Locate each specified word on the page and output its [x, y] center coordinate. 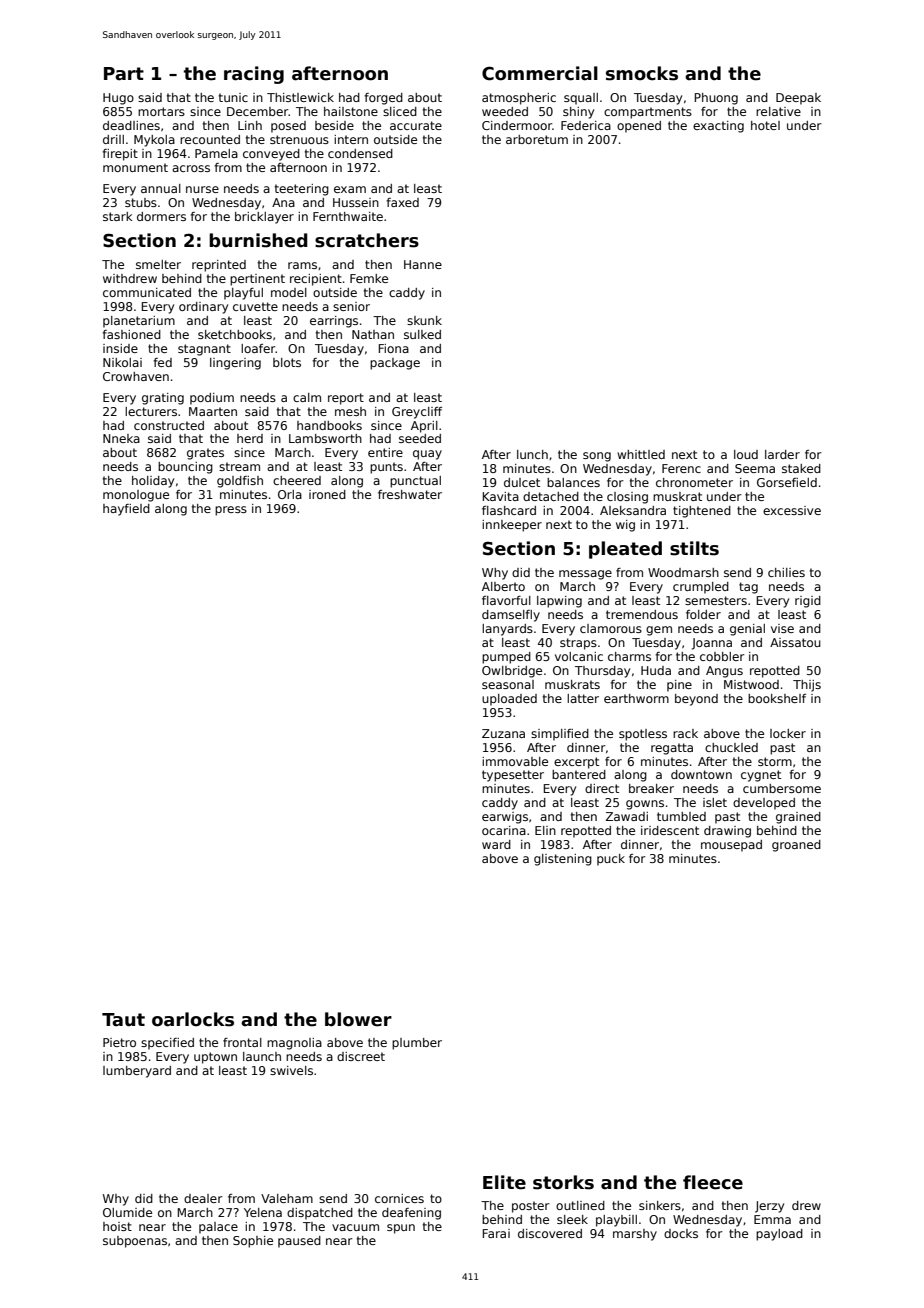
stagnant [204, 350]
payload [779, 1235]
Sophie [253, 1242]
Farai [496, 1233]
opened [639, 127]
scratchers [367, 240]
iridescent [670, 830]
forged [383, 99]
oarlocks [193, 1019]
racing [254, 75]
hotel [765, 125]
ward [496, 844]
